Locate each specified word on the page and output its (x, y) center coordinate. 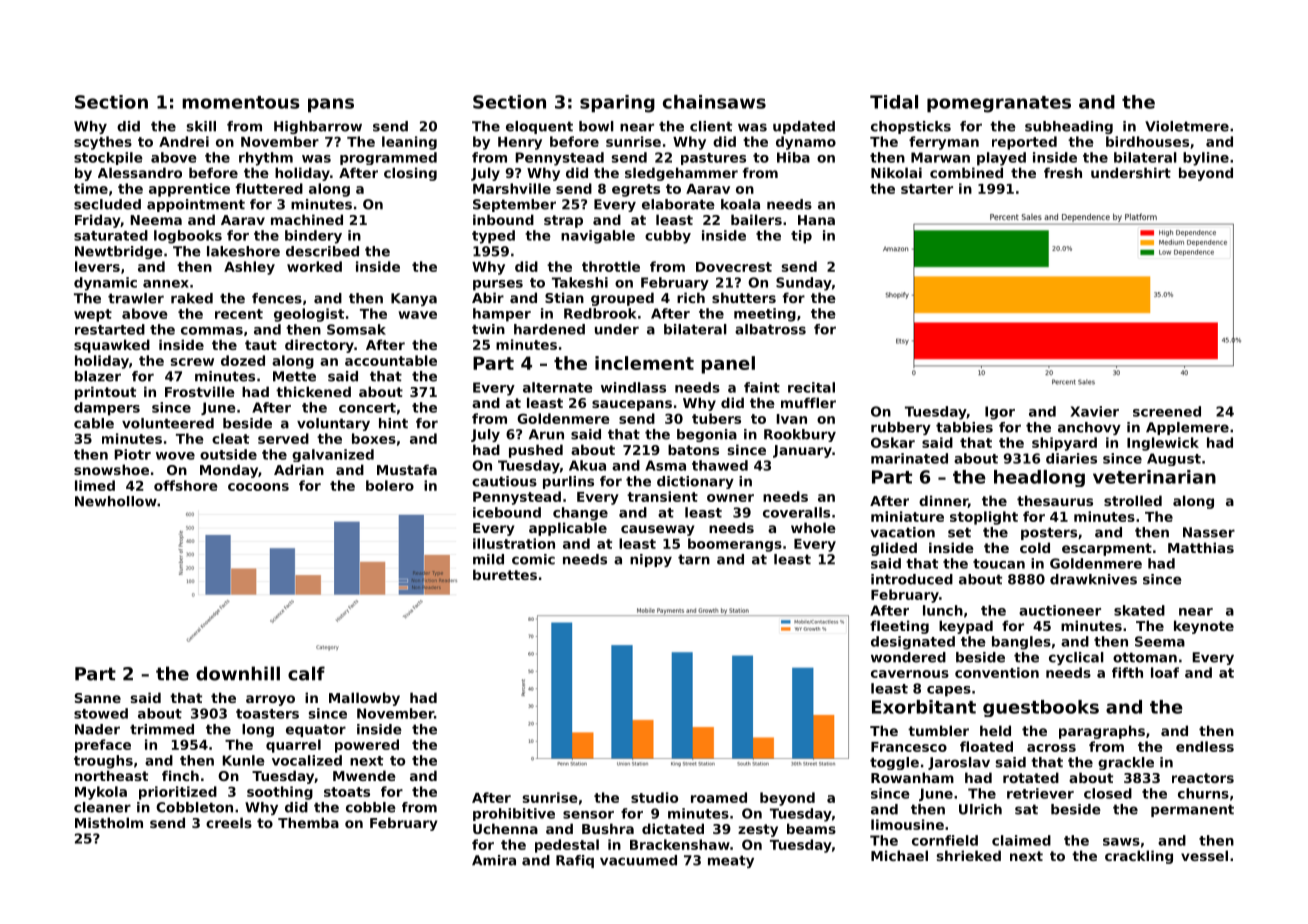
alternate (558, 387)
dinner (943, 501)
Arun (546, 434)
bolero (390, 485)
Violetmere (1187, 126)
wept (93, 315)
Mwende (364, 775)
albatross (770, 329)
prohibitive (514, 814)
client (711, 126)
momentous (241, 102)
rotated (1031, 777)
